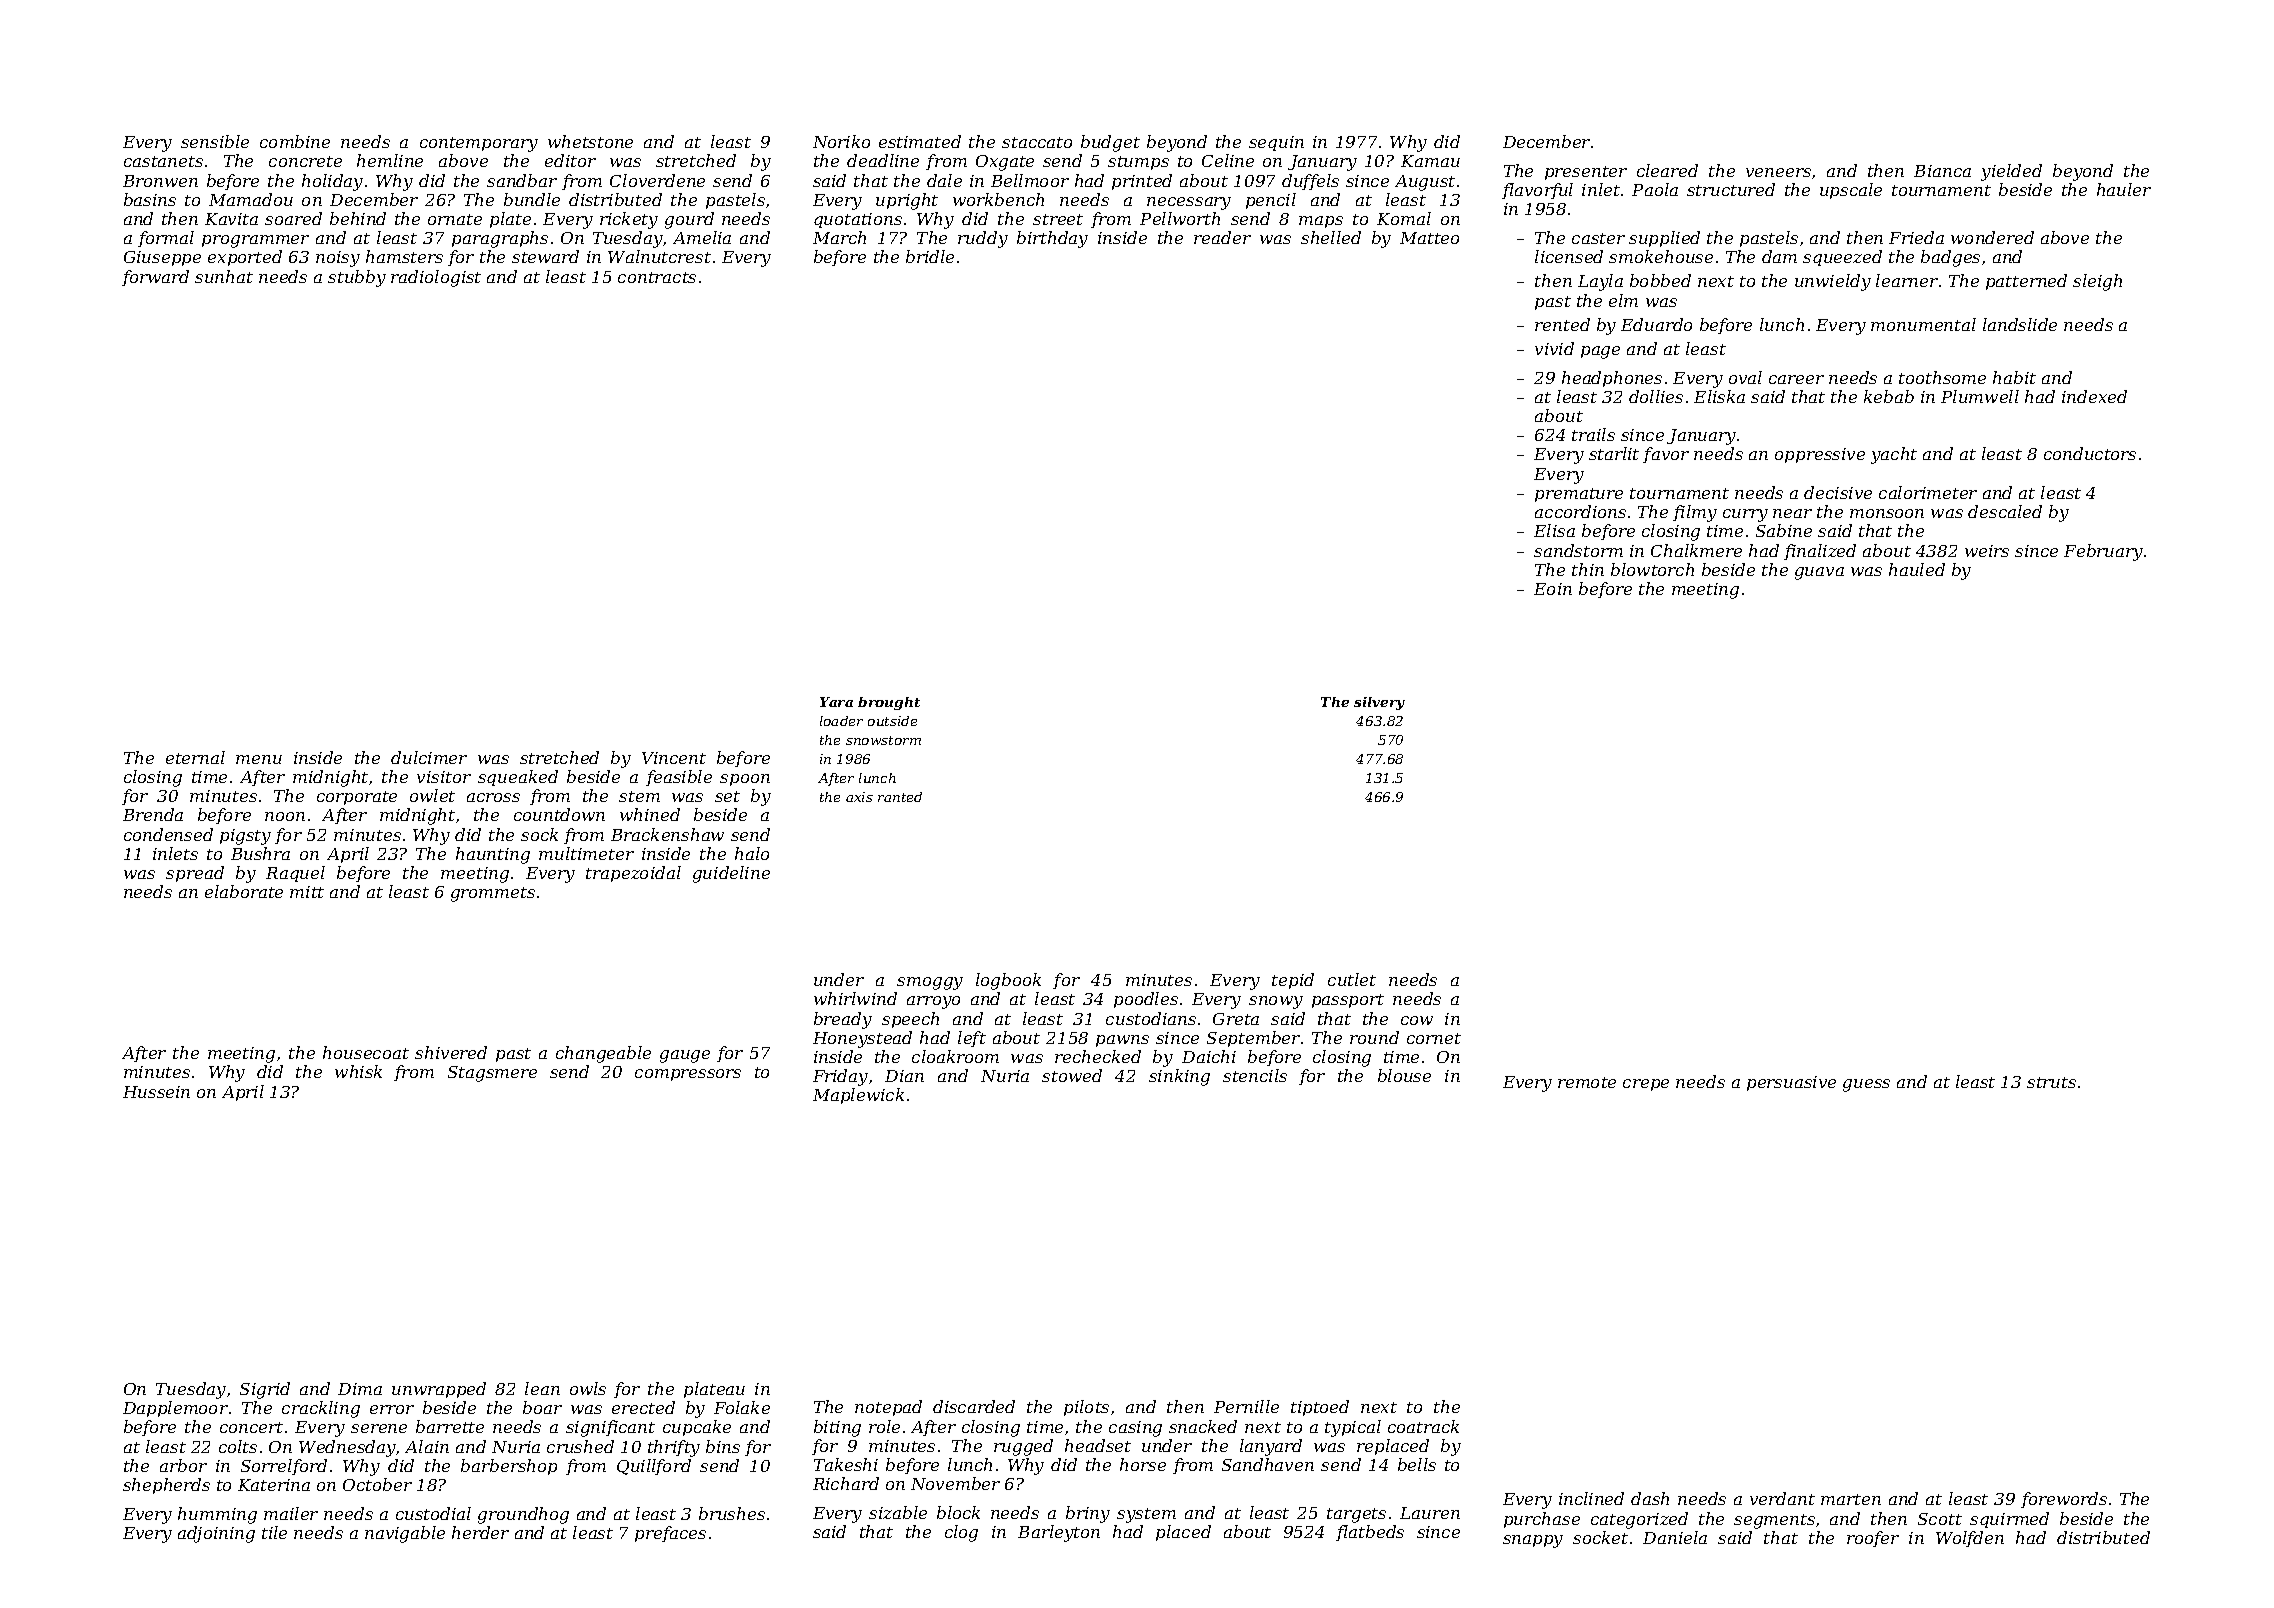 Image resolution: width=2274 pixels, height=1608 pixels. I want to click on guess, so click(1866, 1085).
